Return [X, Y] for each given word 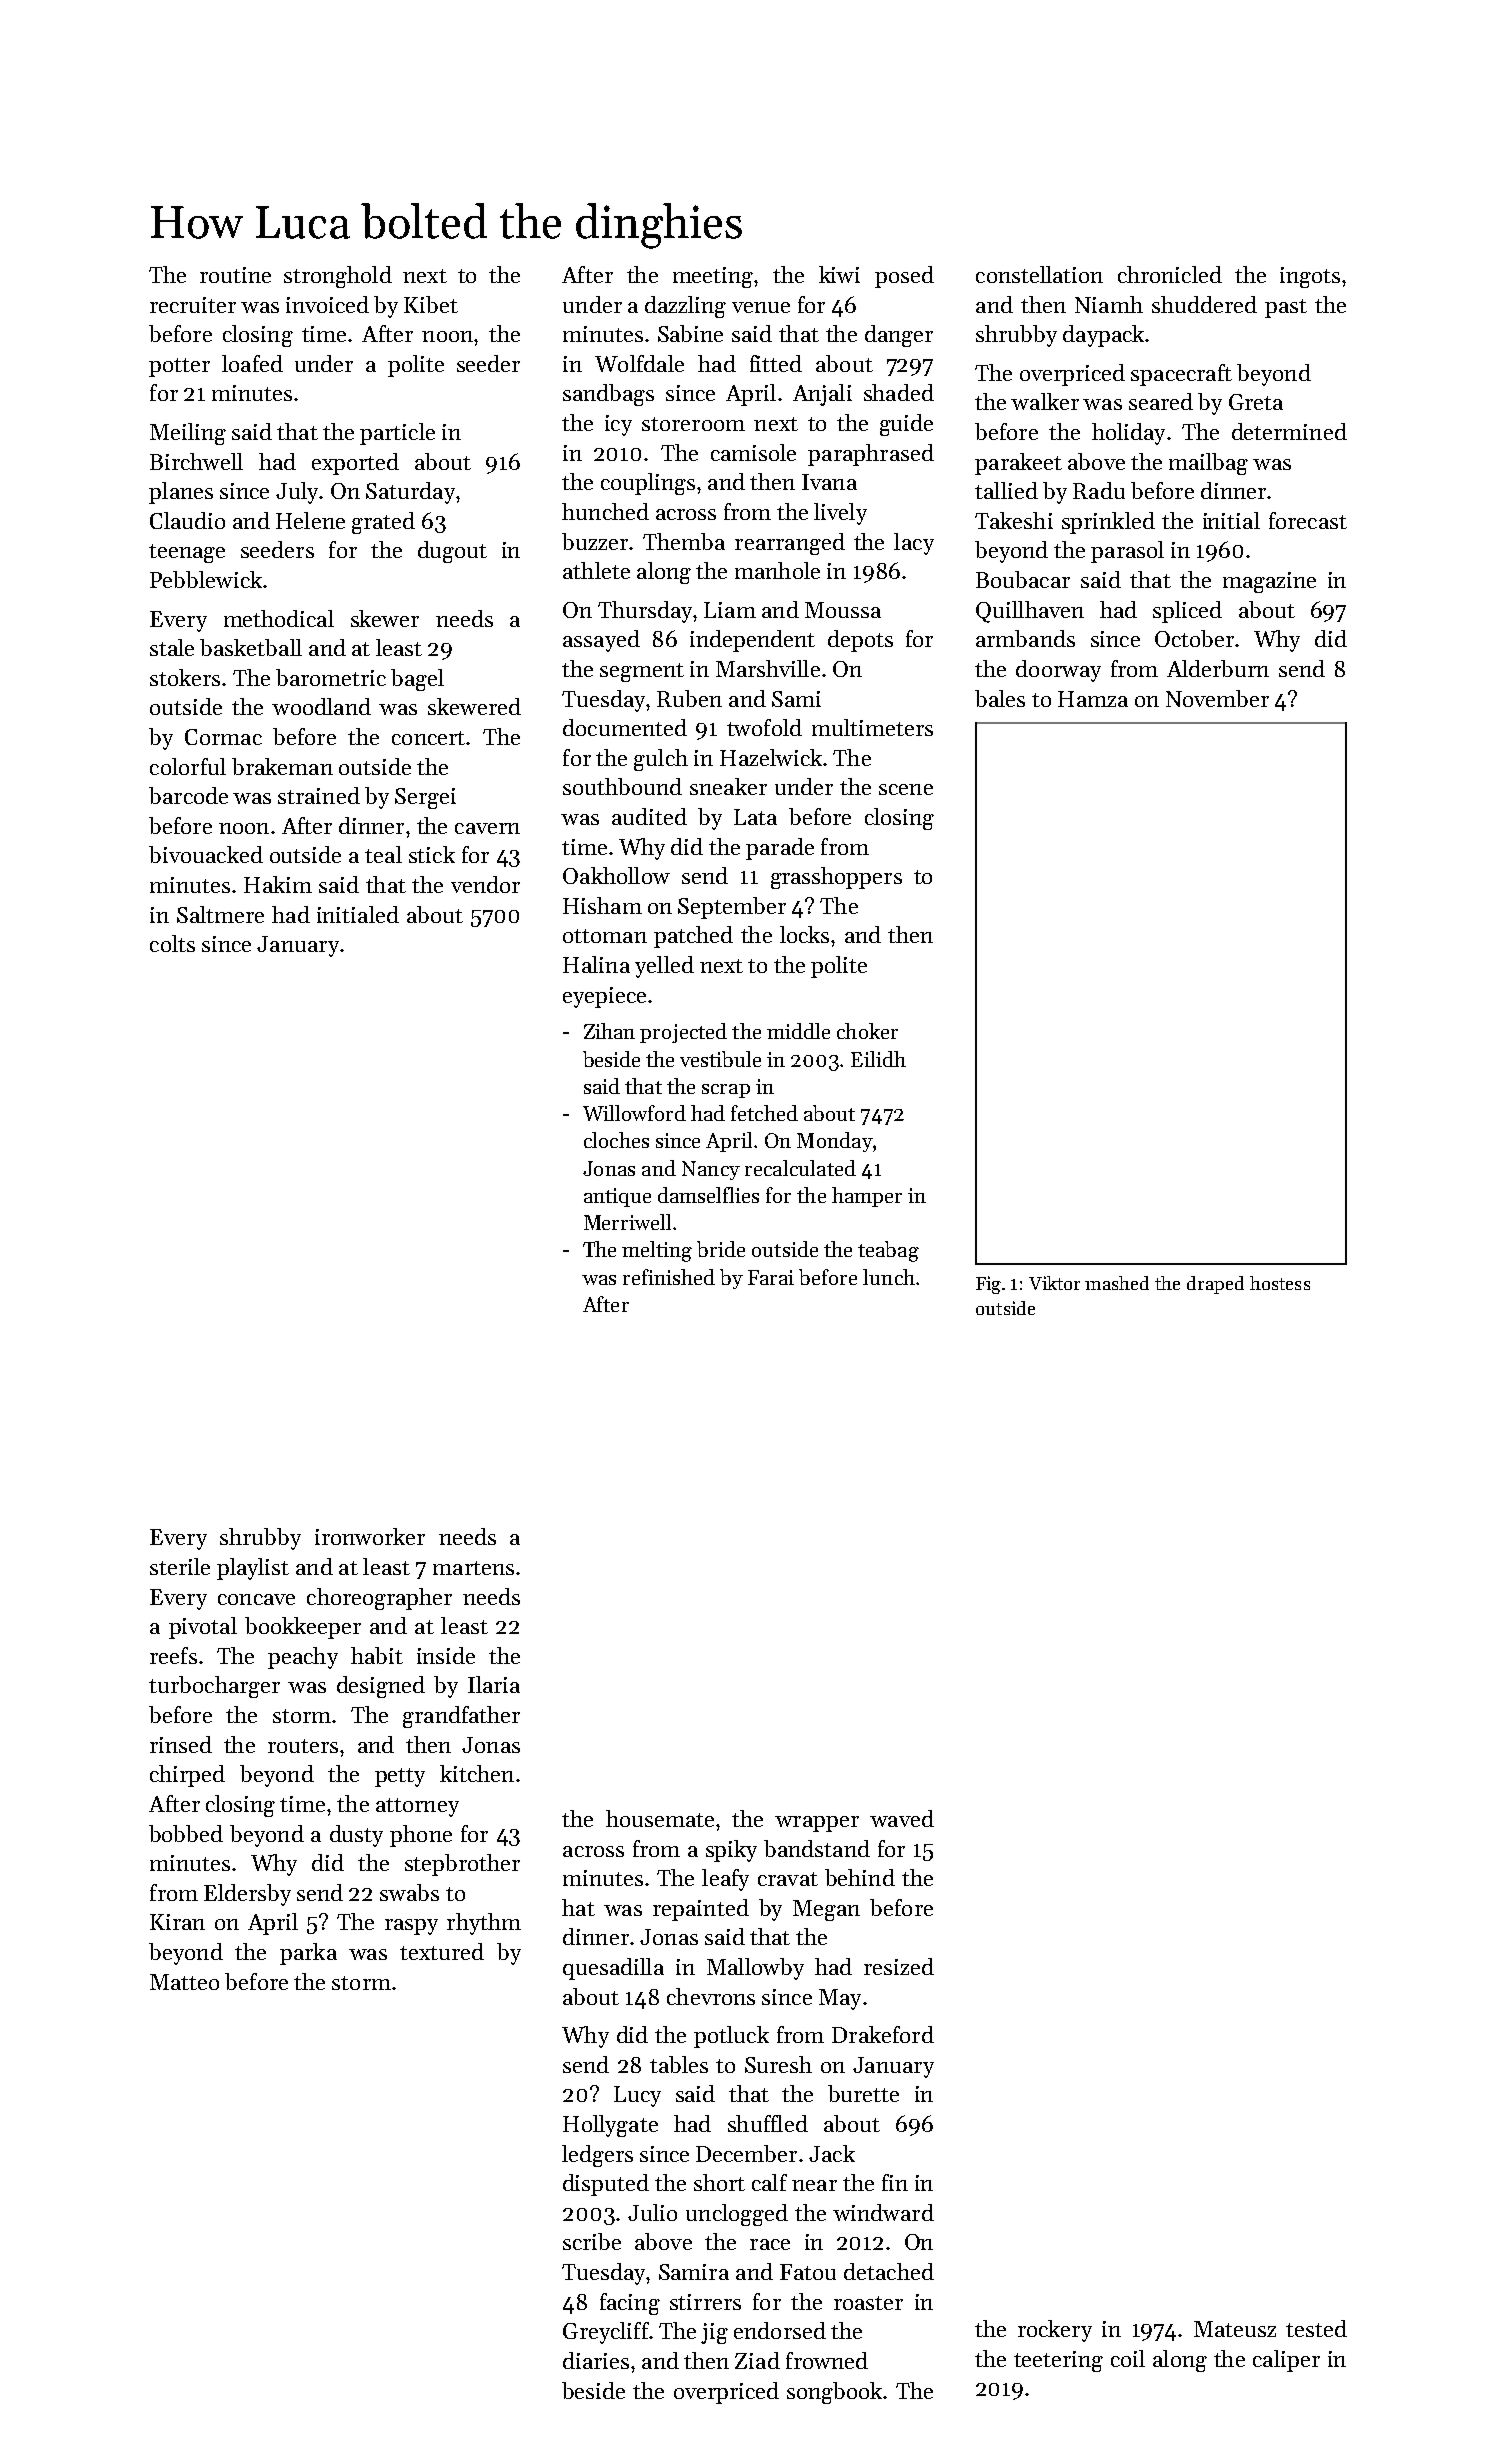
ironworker [370, 1536]
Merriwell [627, 1222]
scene [906, 789]
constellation [1039, 274]
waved [902, 1818]
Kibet [431, 304]
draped [1215, 1285]
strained [319, 795]
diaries [596, 2360]
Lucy [637, 2096]
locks [804, 934]
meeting [713, 277]
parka [308, 1954]
